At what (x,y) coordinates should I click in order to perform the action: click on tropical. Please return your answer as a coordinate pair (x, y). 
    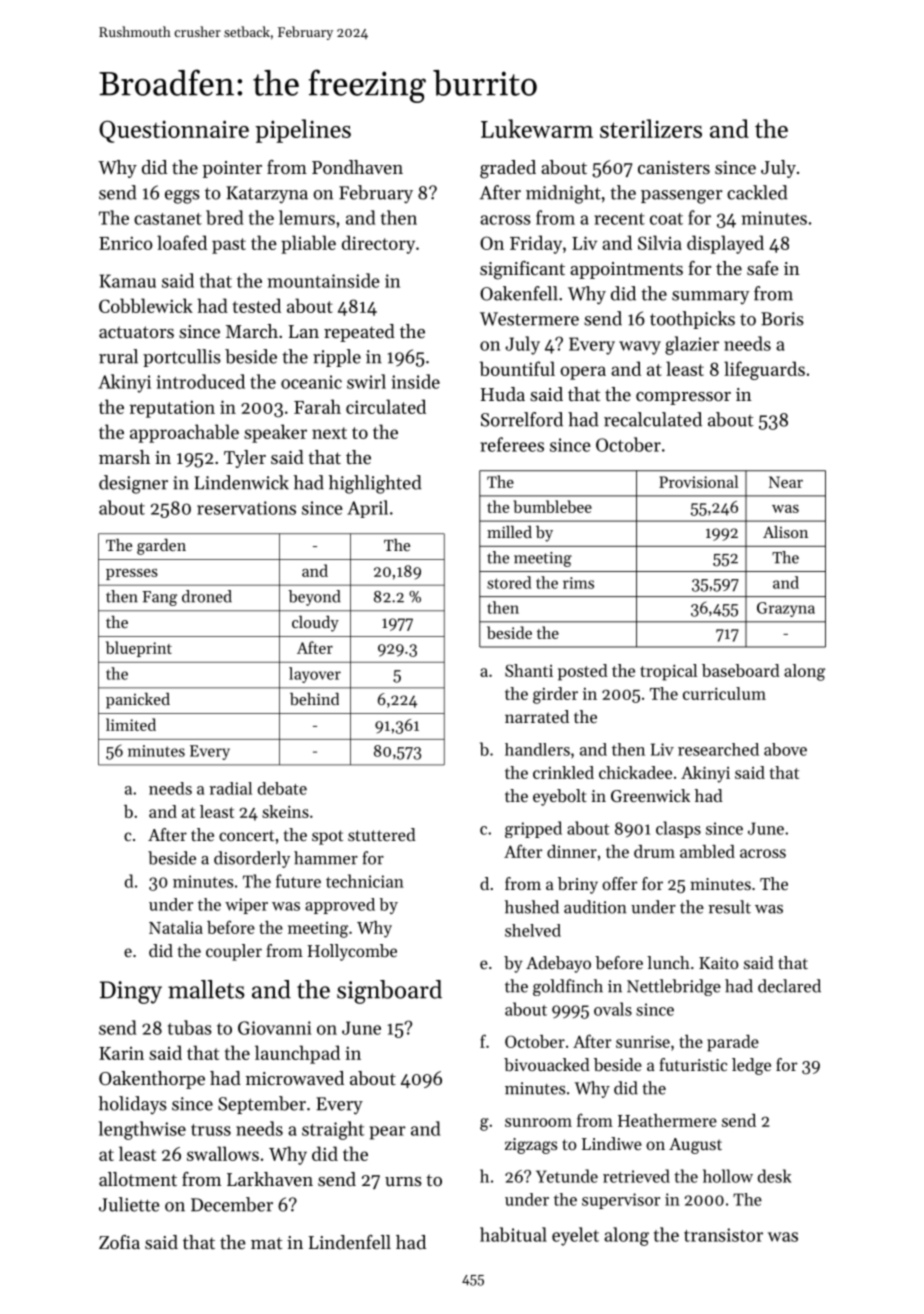
    Looking at the image, I should click on (668, 672).
